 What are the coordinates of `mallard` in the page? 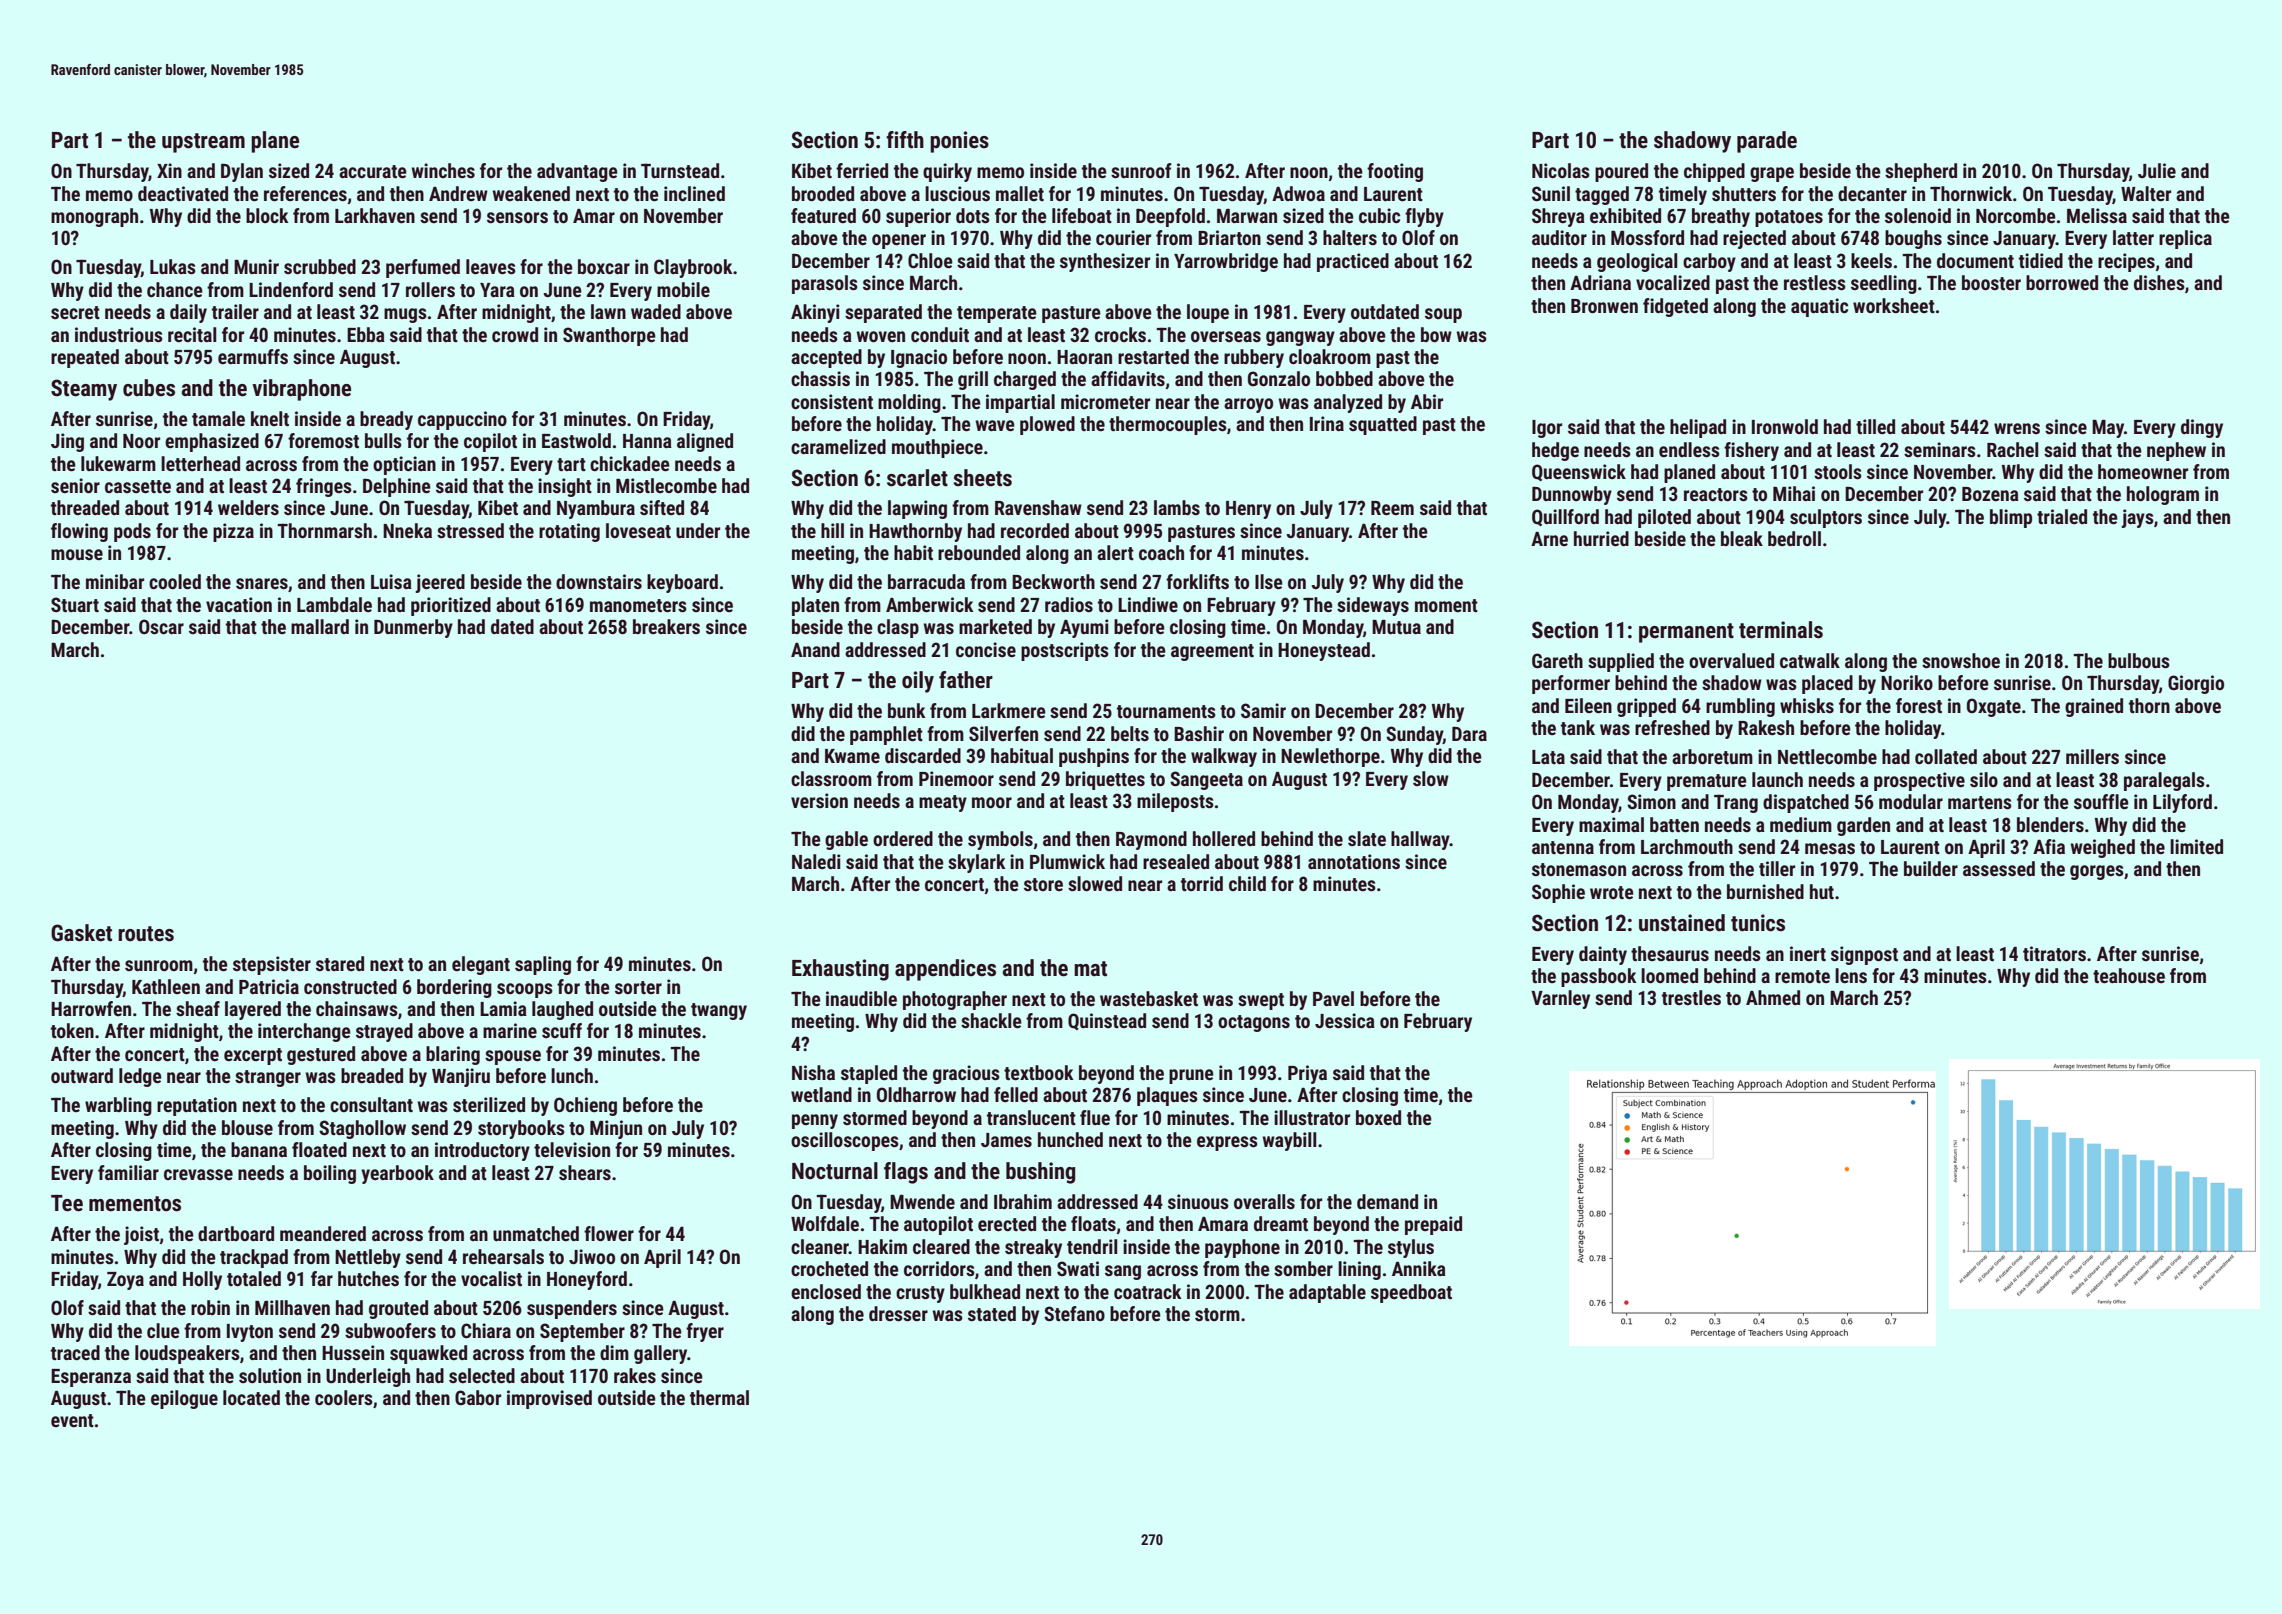 It's located at (320, 626).
